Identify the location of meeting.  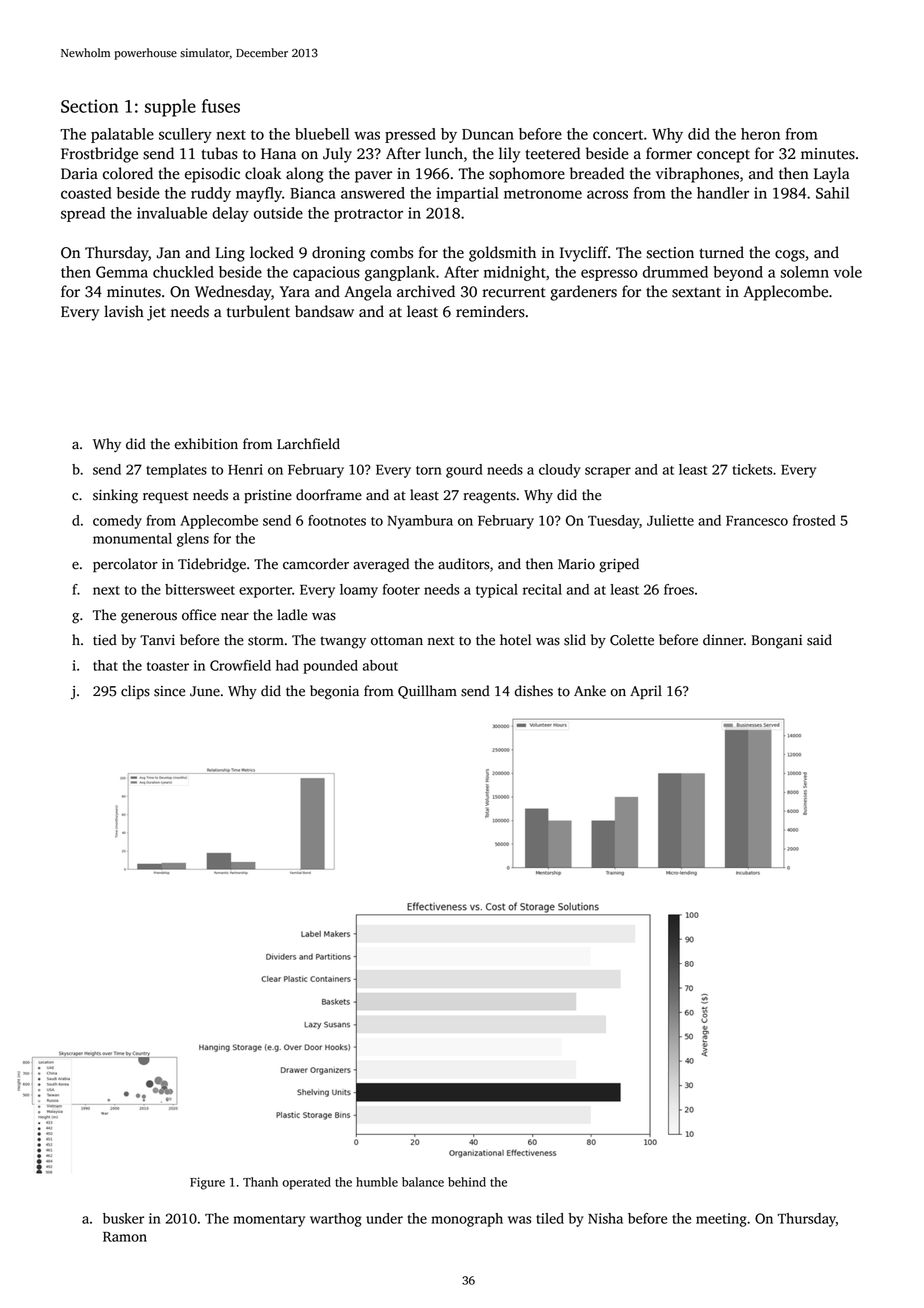
(721, 1220).
